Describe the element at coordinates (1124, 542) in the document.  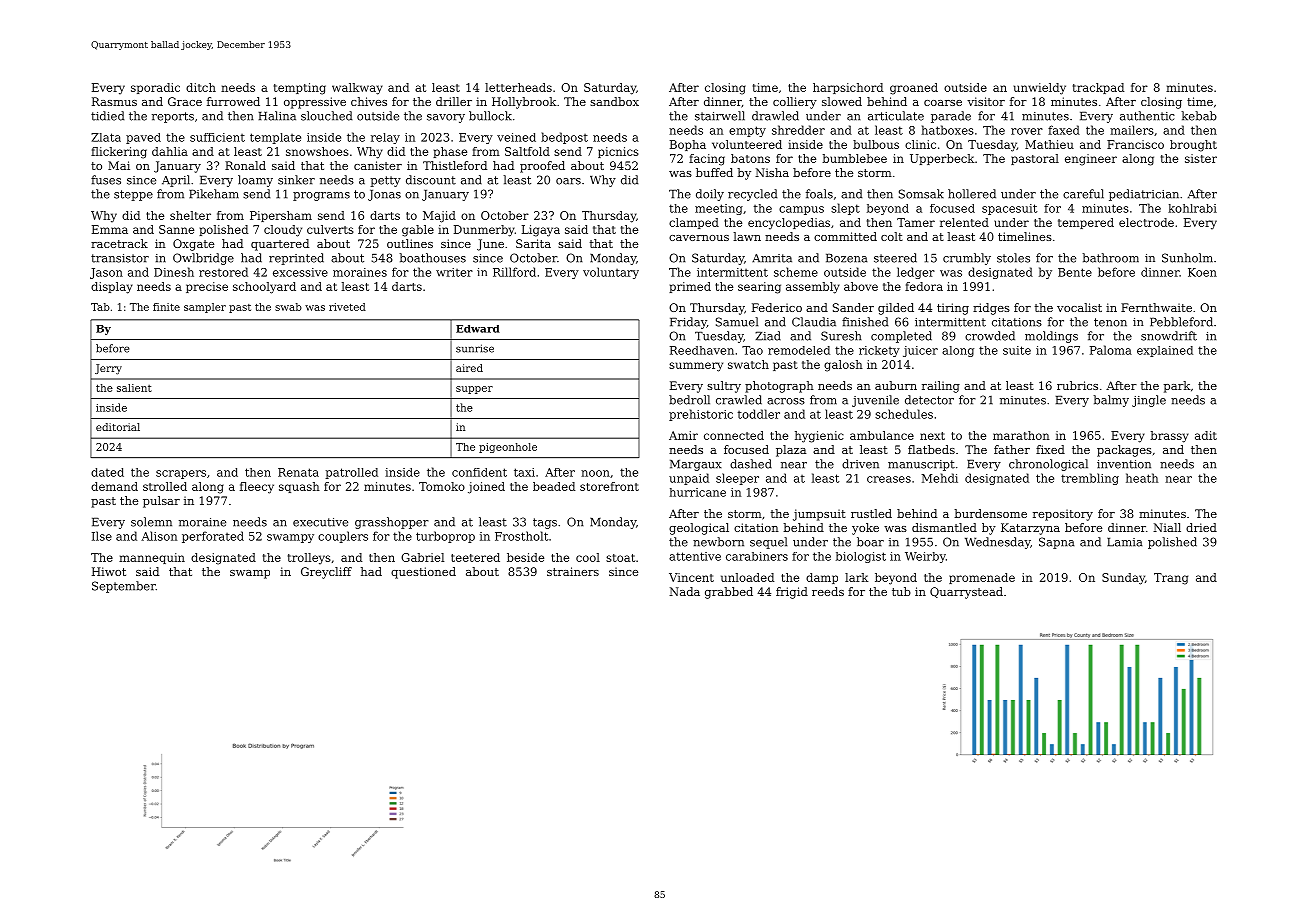
I see `Lamia` at that location.
